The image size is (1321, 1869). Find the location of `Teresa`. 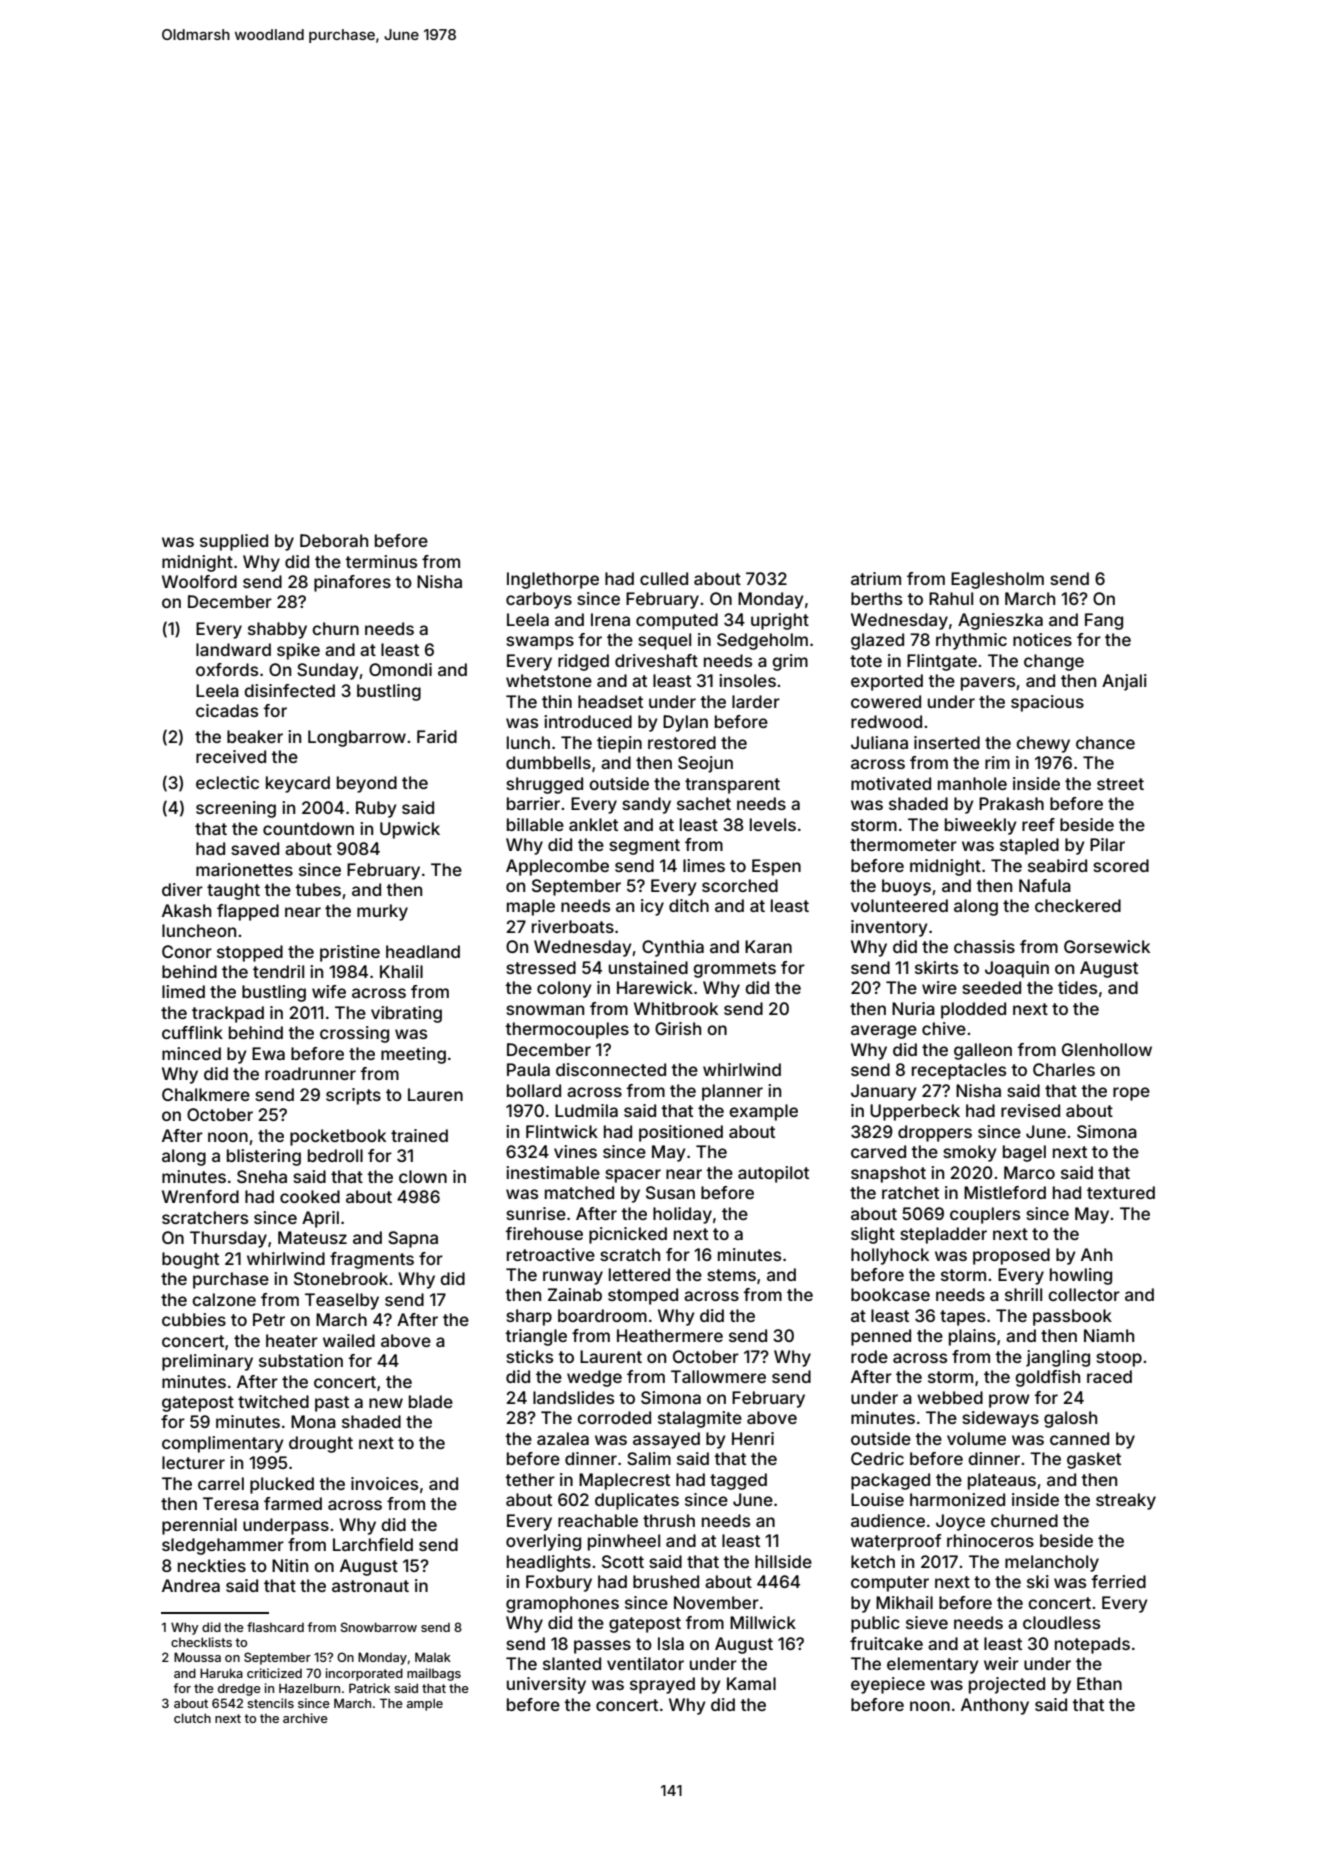

Teresa is located at coordinates (231, 1503).
